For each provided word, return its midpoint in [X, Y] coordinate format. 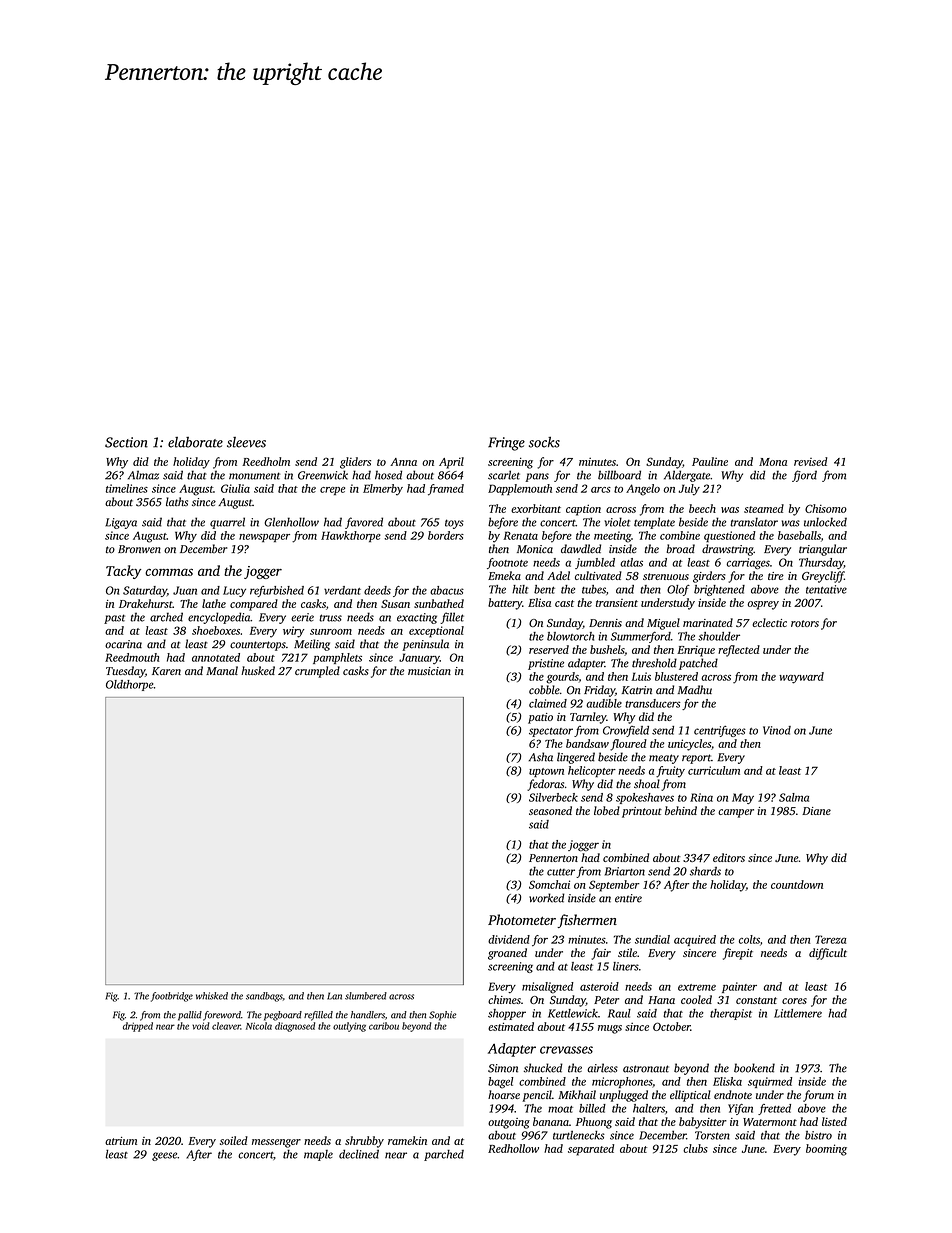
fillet [452, 618]
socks [544, 442]
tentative [826, 589]
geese [164, 1156]
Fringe [506, 444]
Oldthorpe [130, 685]
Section [126, 442]
